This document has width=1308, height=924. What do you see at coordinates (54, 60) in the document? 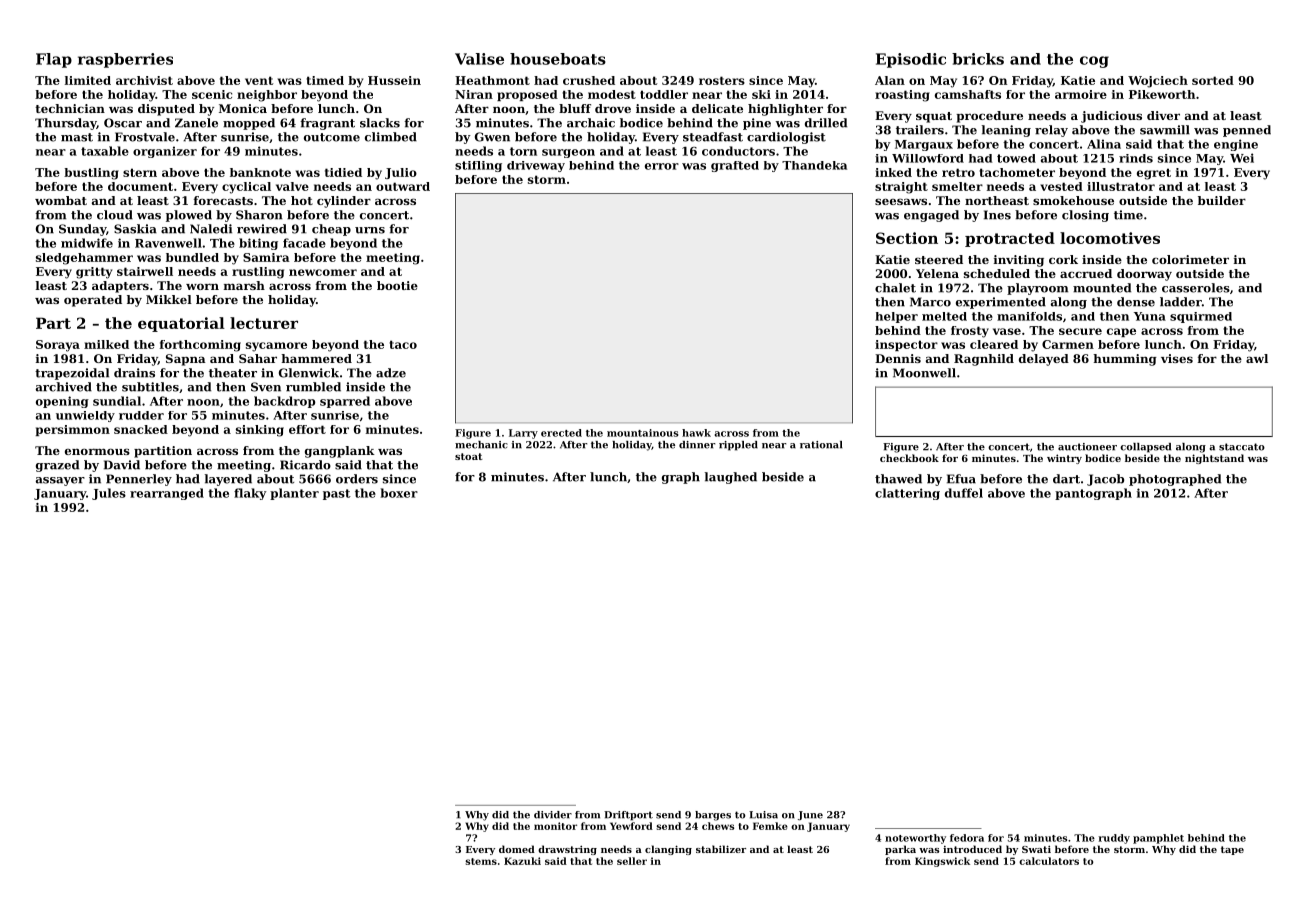
I see `Flap` at bounding box center [54, 60].
